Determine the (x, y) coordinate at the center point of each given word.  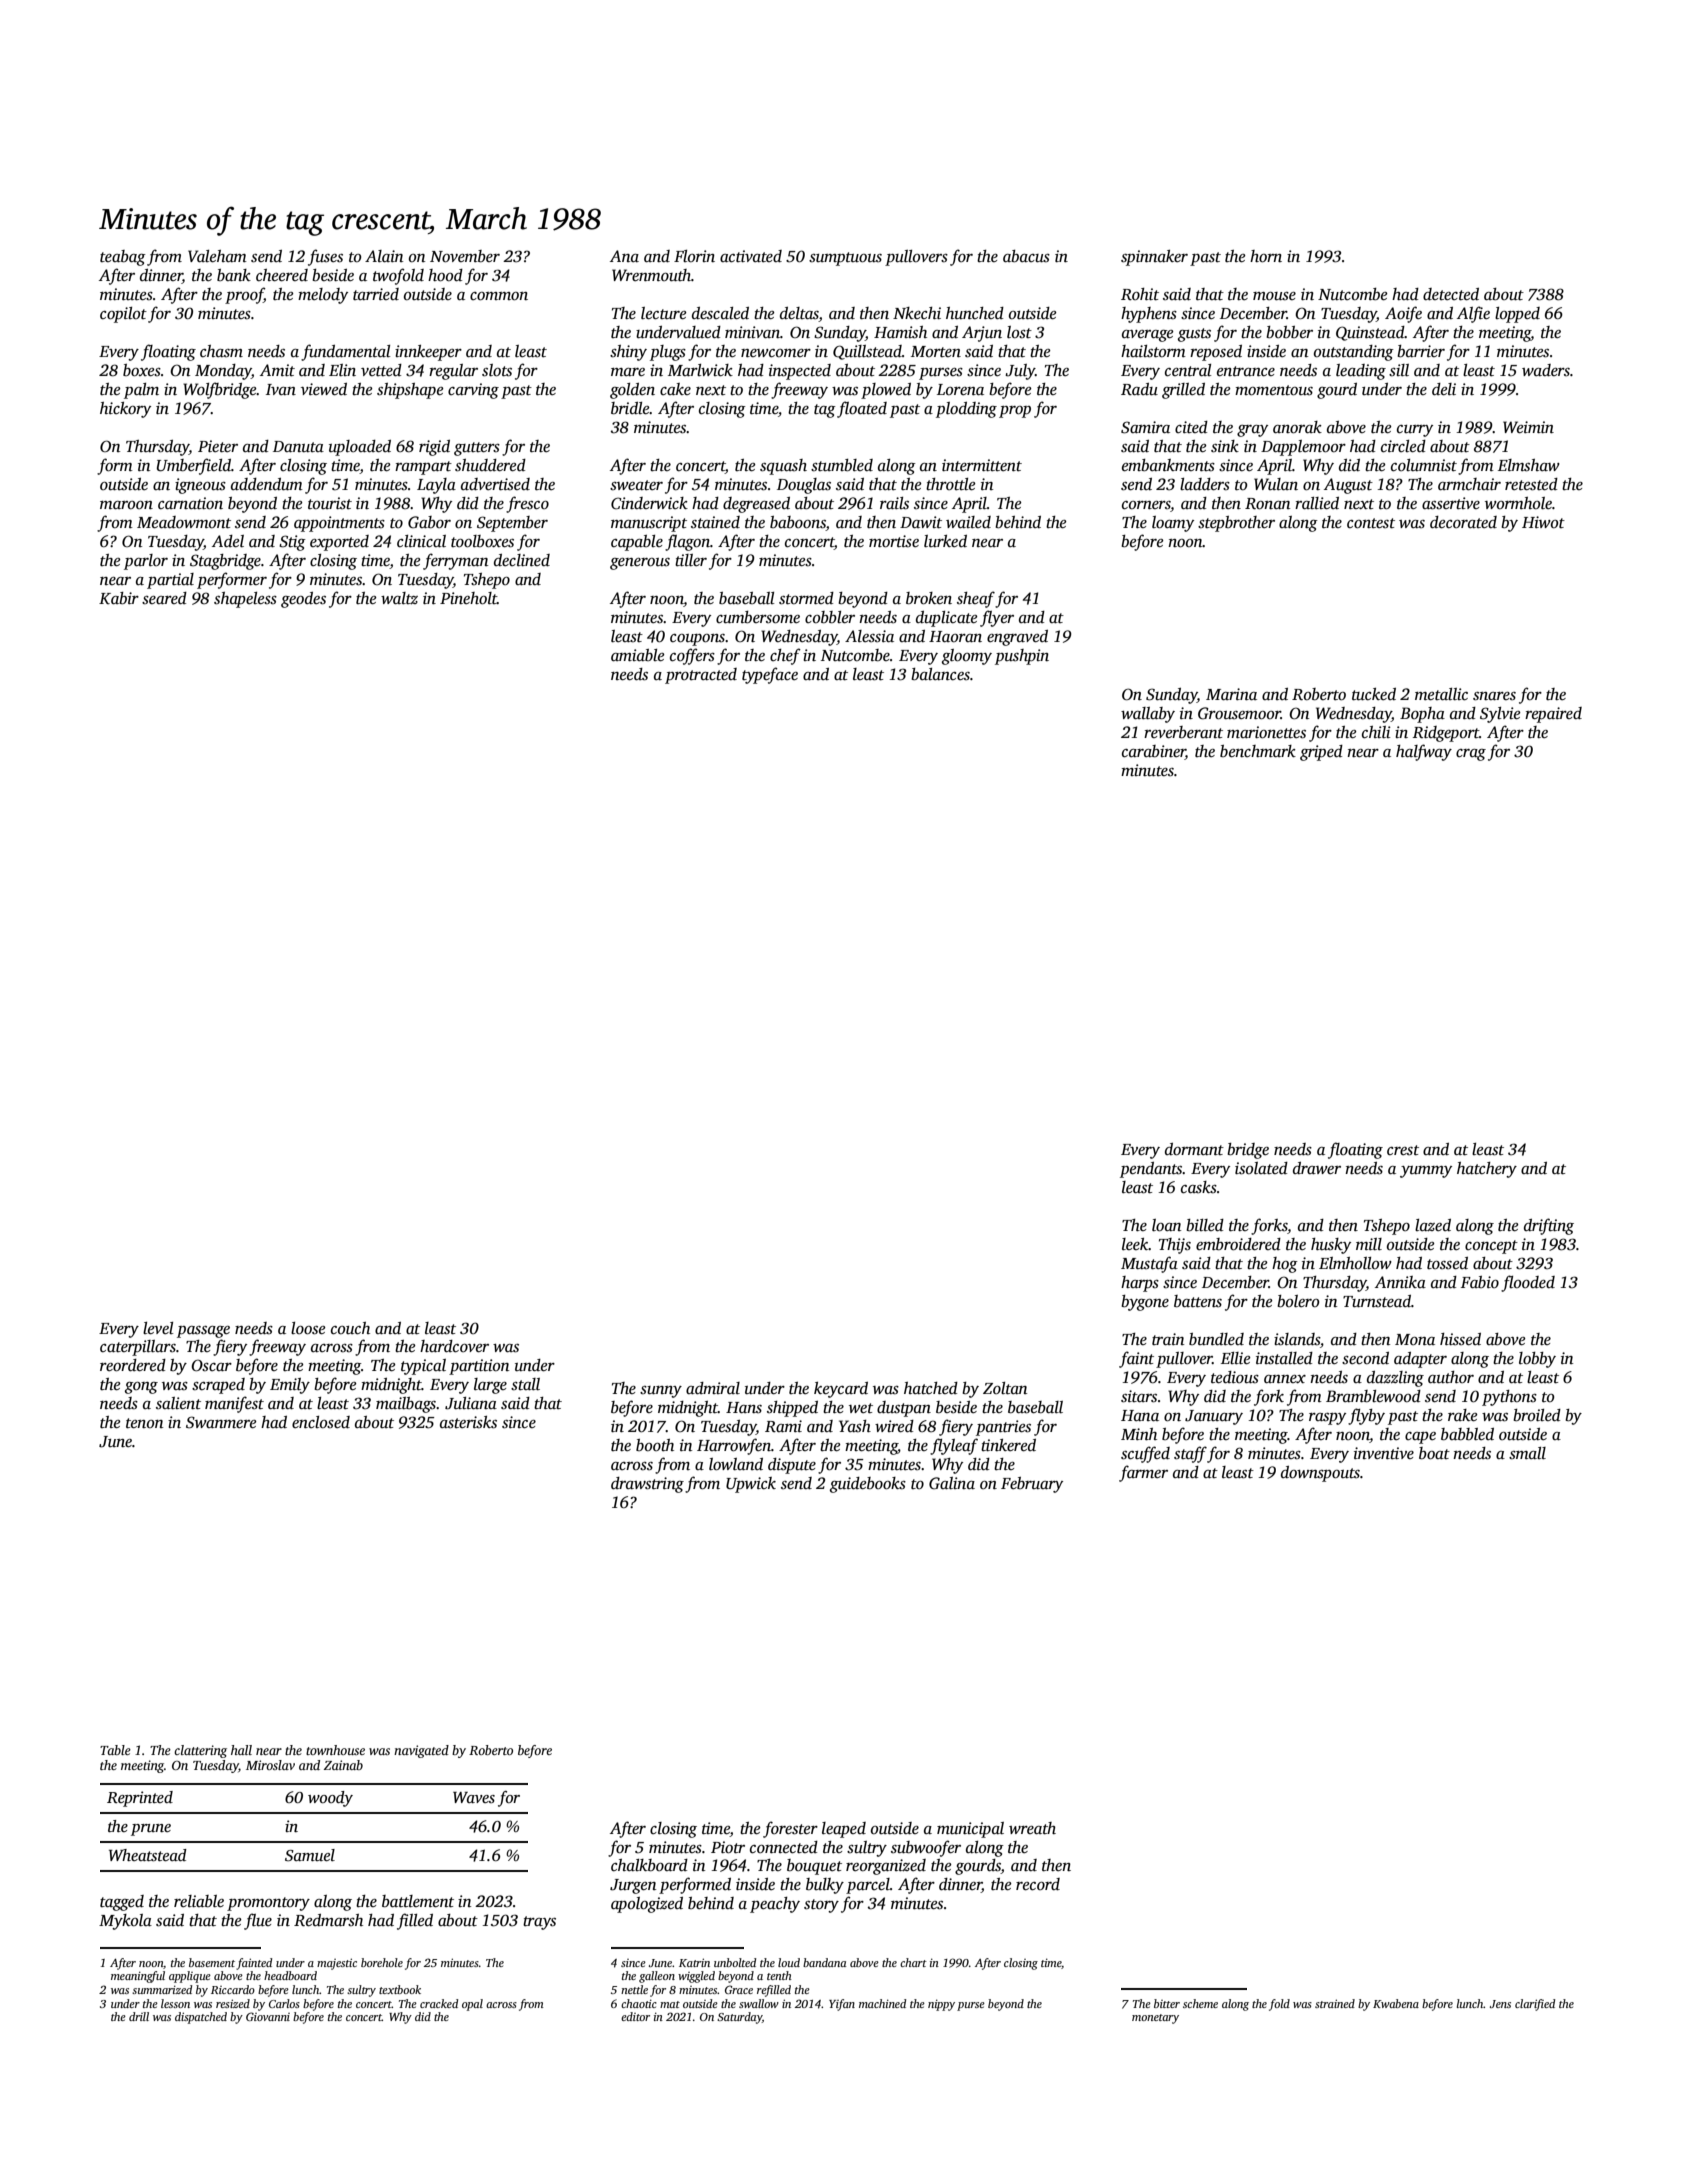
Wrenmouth (651, 275)
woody (330, 1799)
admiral (713, 1388)
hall (241, 1750)
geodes (303, 600)
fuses (325, 257)
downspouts (1320, 1474)
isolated (1261, 1168)
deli (1444, 389)
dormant (1194, 1149)
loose (308, 1328)
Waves (474, 1797)
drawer (1317, 1168)
